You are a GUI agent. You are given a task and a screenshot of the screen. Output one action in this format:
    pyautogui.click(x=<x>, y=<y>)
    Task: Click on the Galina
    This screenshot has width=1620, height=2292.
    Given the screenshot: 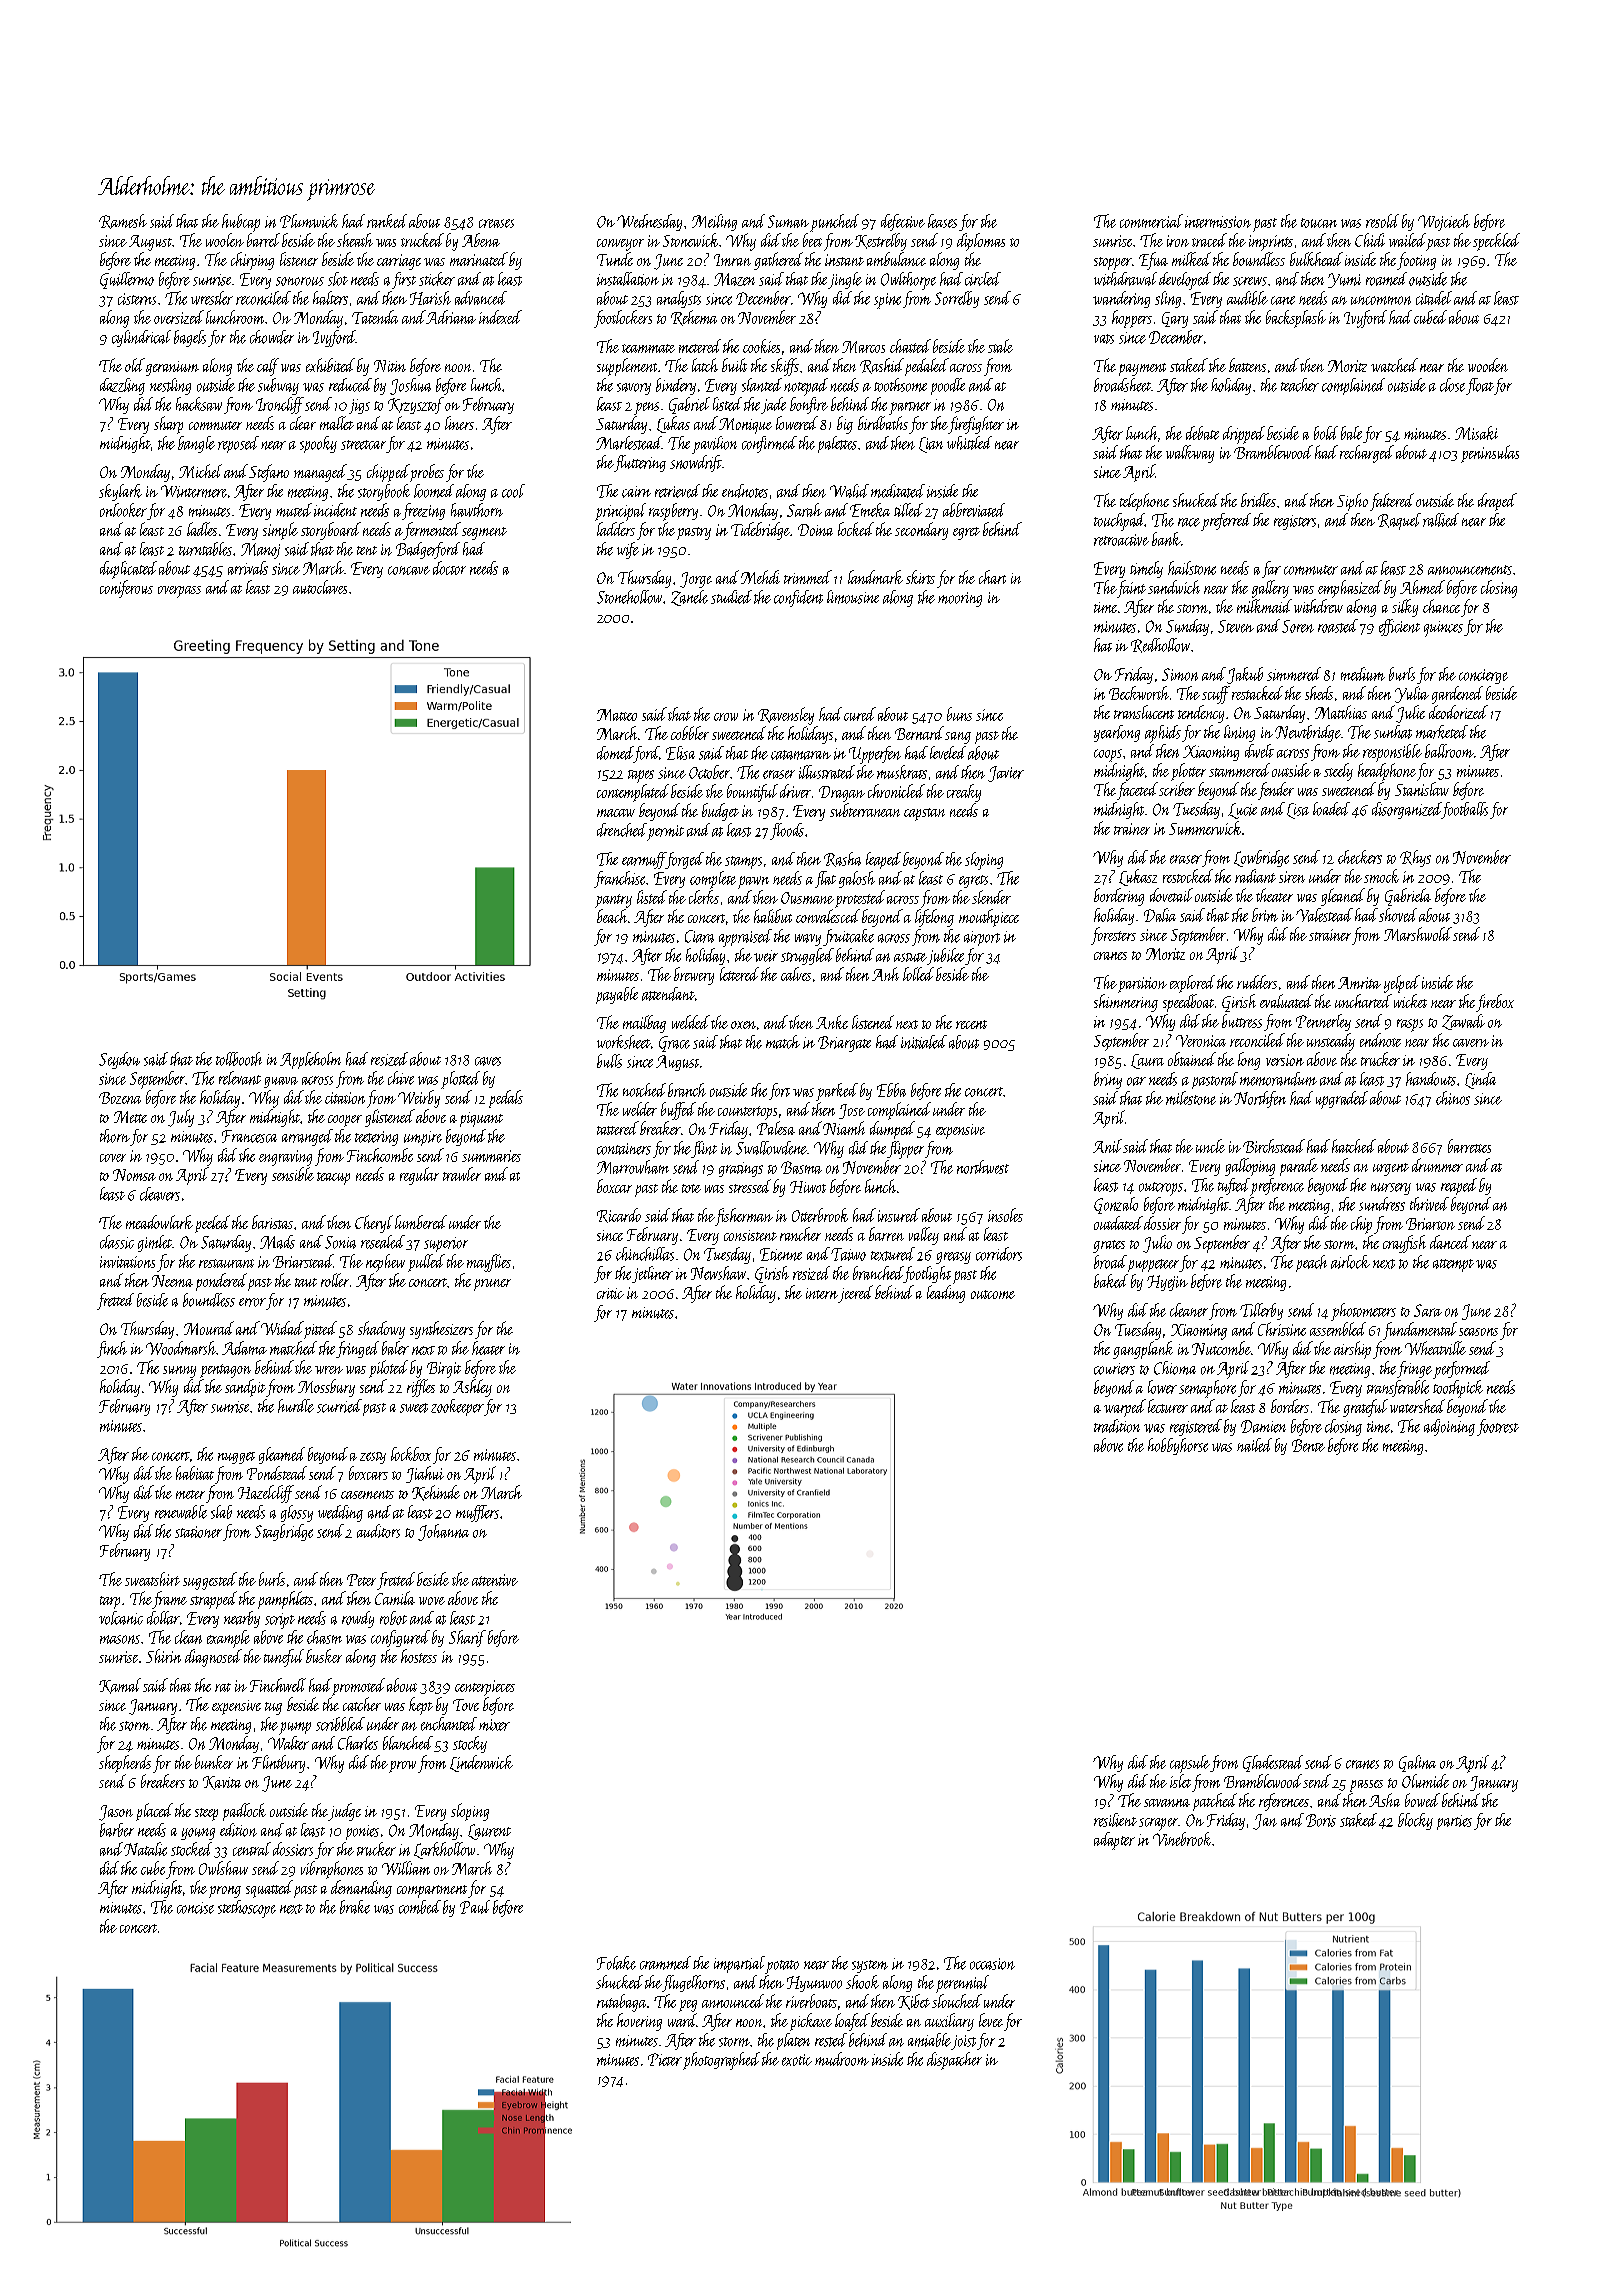 What is the action you would take?
    pyautogui.click(x=1417, y=1763)
